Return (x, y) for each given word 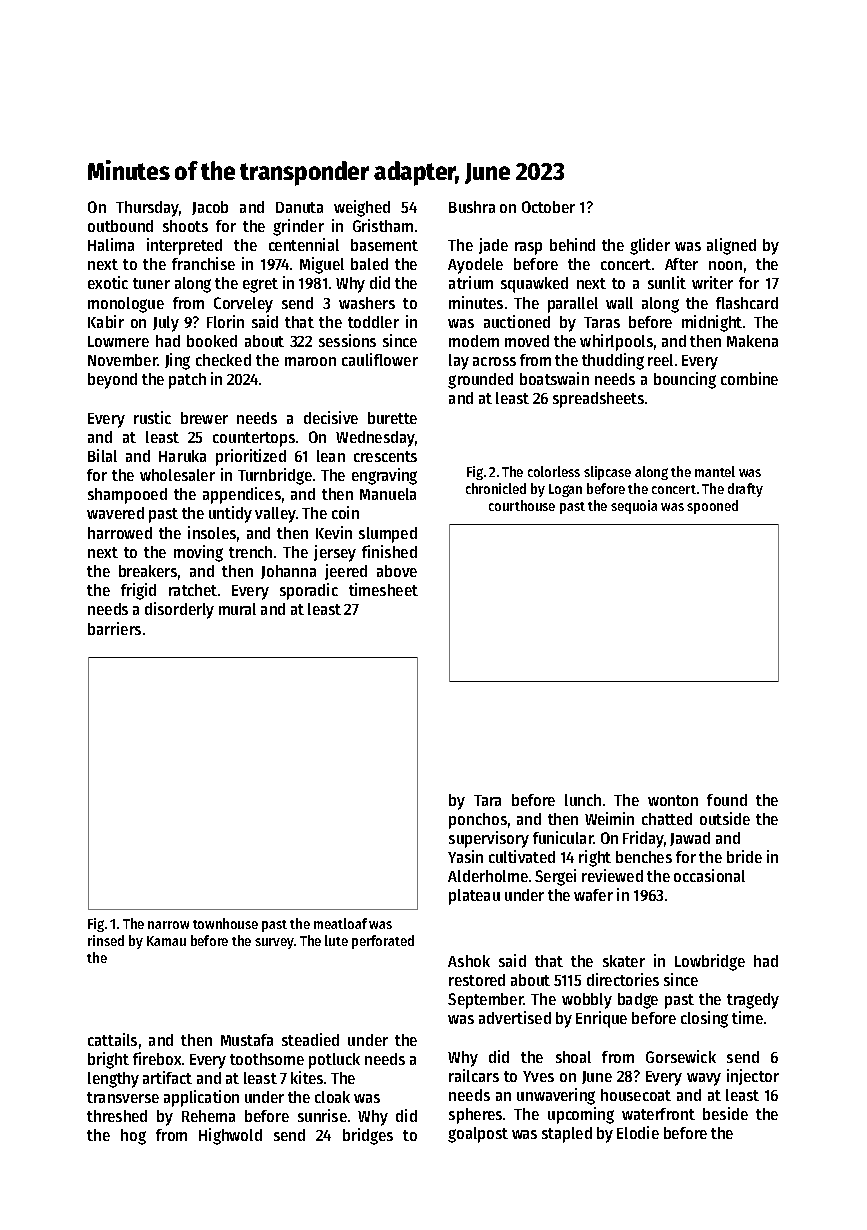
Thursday (147, 209)
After (681, 264)
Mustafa (247, 1040)
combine (749, 378)
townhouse (225, 923)
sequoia (634, 507)
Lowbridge (710, 962)
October (548, 207)
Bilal (102, 455)
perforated (383, 942)
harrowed (120, 533)
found (727, 800)
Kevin (334, 532)
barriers (114, 628)
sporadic (309, 591)
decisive (331, 417)
